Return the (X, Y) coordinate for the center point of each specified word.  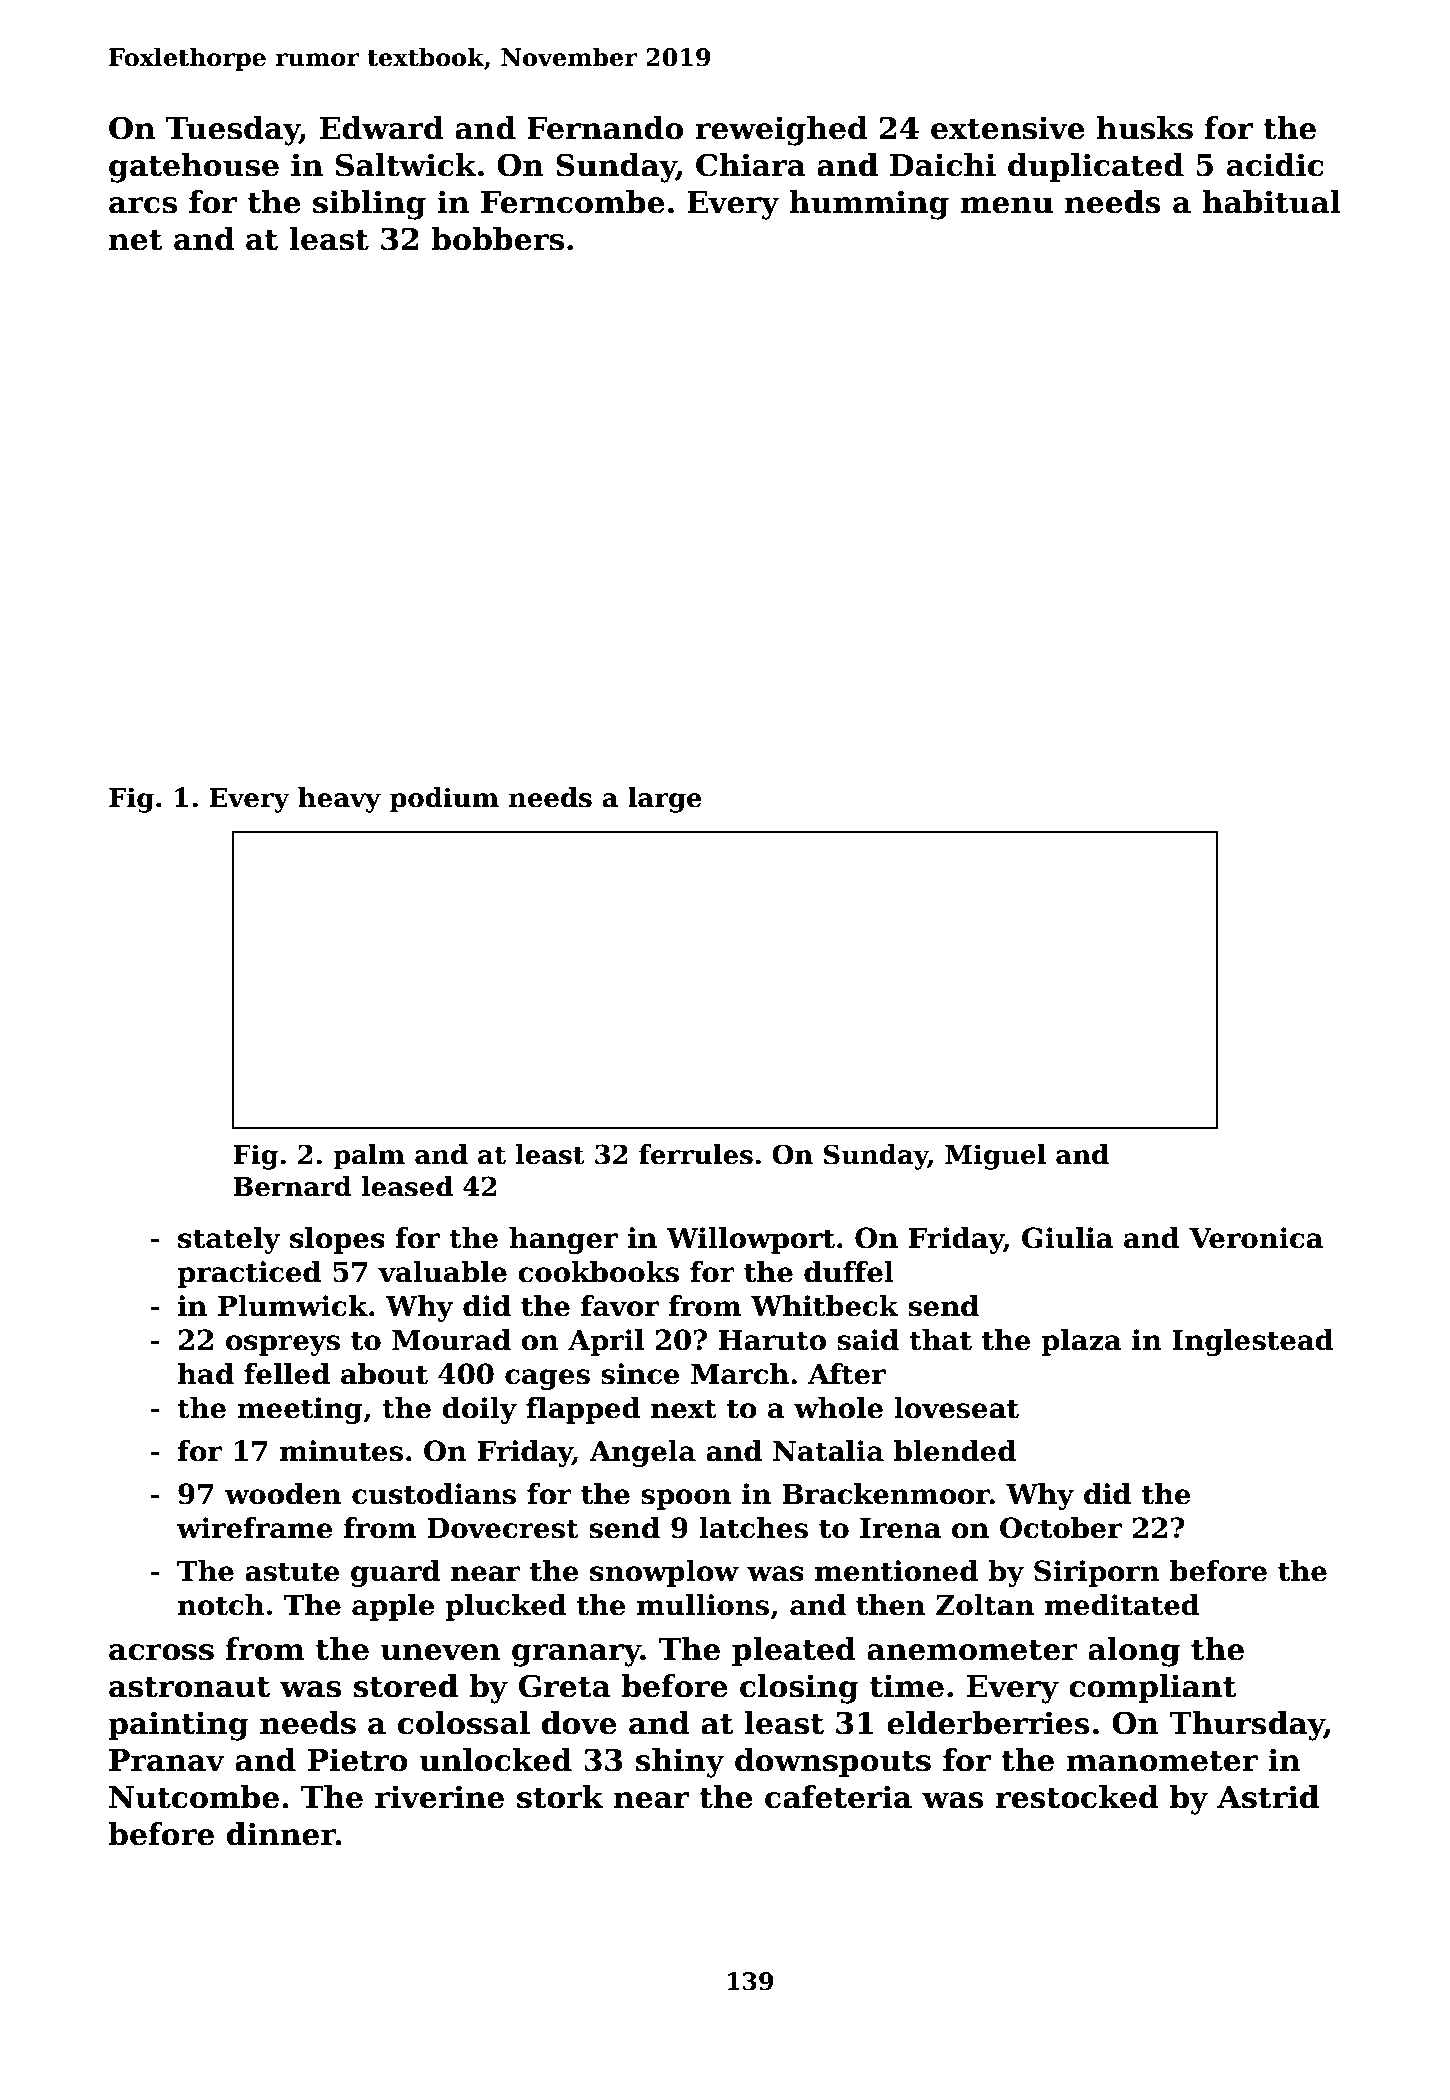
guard (395, 1573)
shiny (680, 1763)
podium (444, 800)
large (665, 800)
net (136, 240)
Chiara (751, 165)
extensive (1008, 128)
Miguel (995, 1157)
